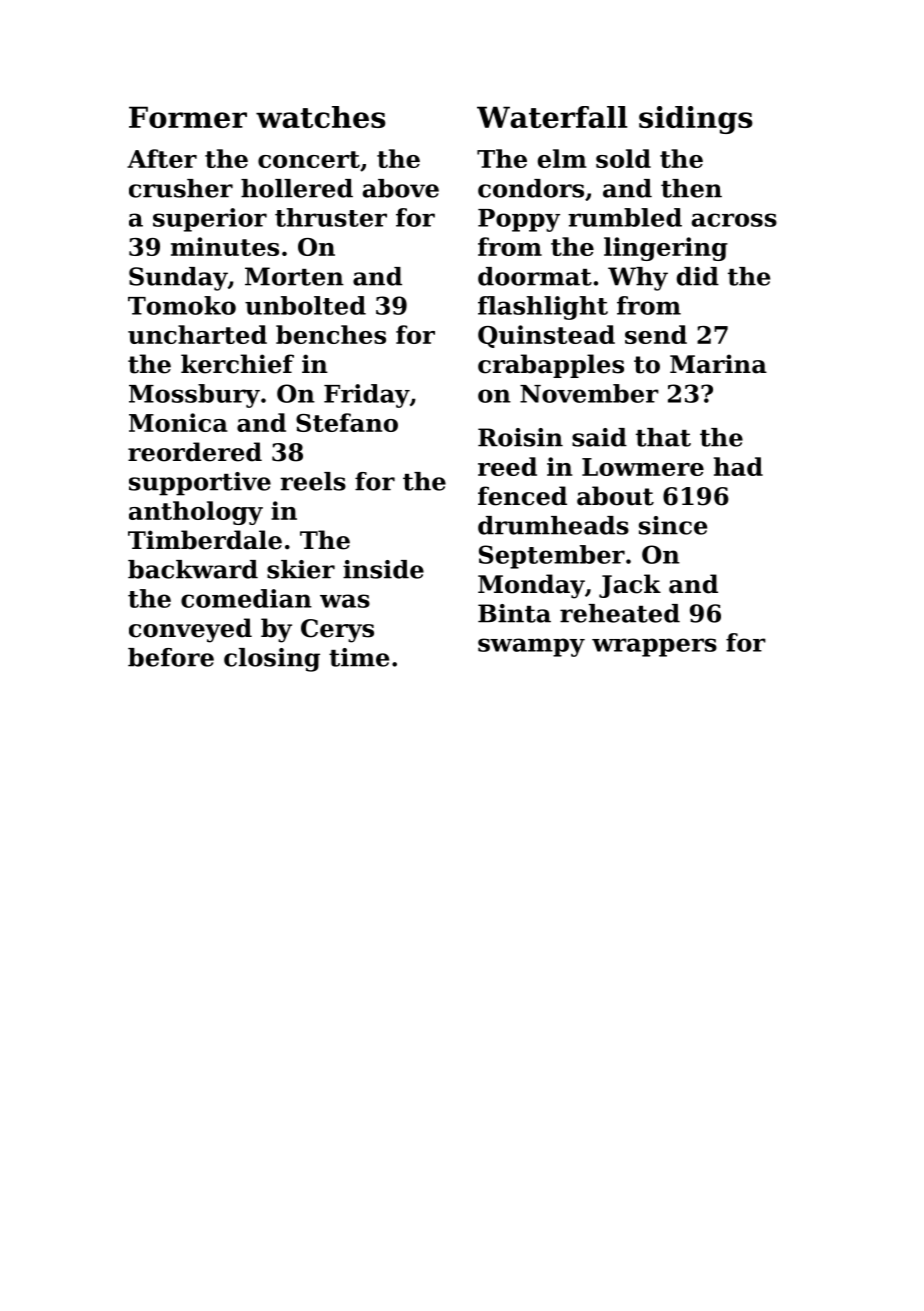 This screenshot has height=1311, width=924. I want to click on After, so click(162, 158).
